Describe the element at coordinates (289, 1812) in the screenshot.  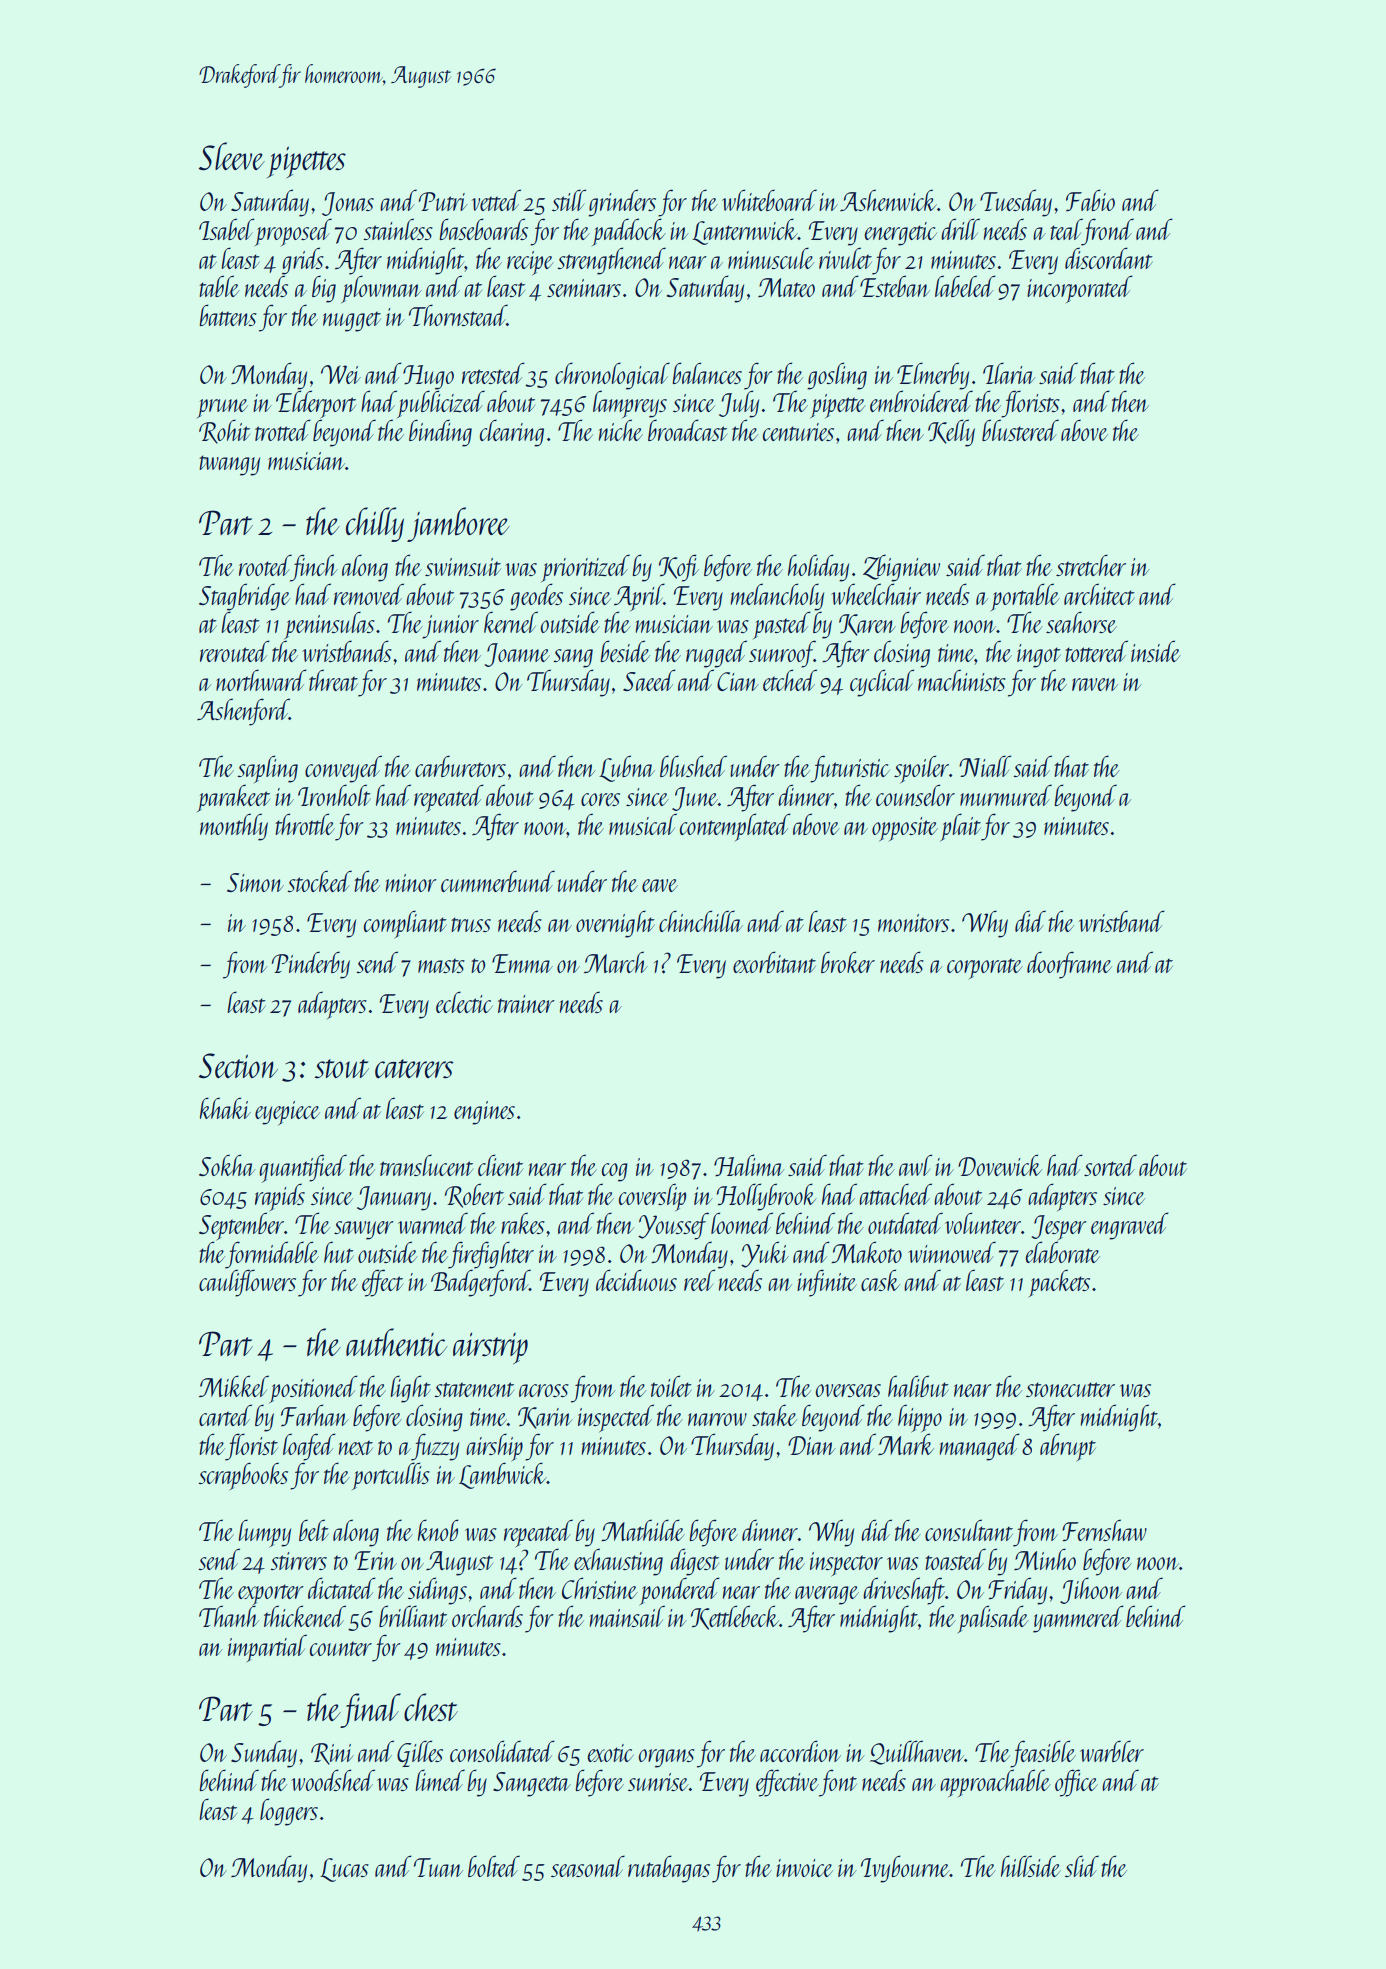
I see `loggers` at that location.
